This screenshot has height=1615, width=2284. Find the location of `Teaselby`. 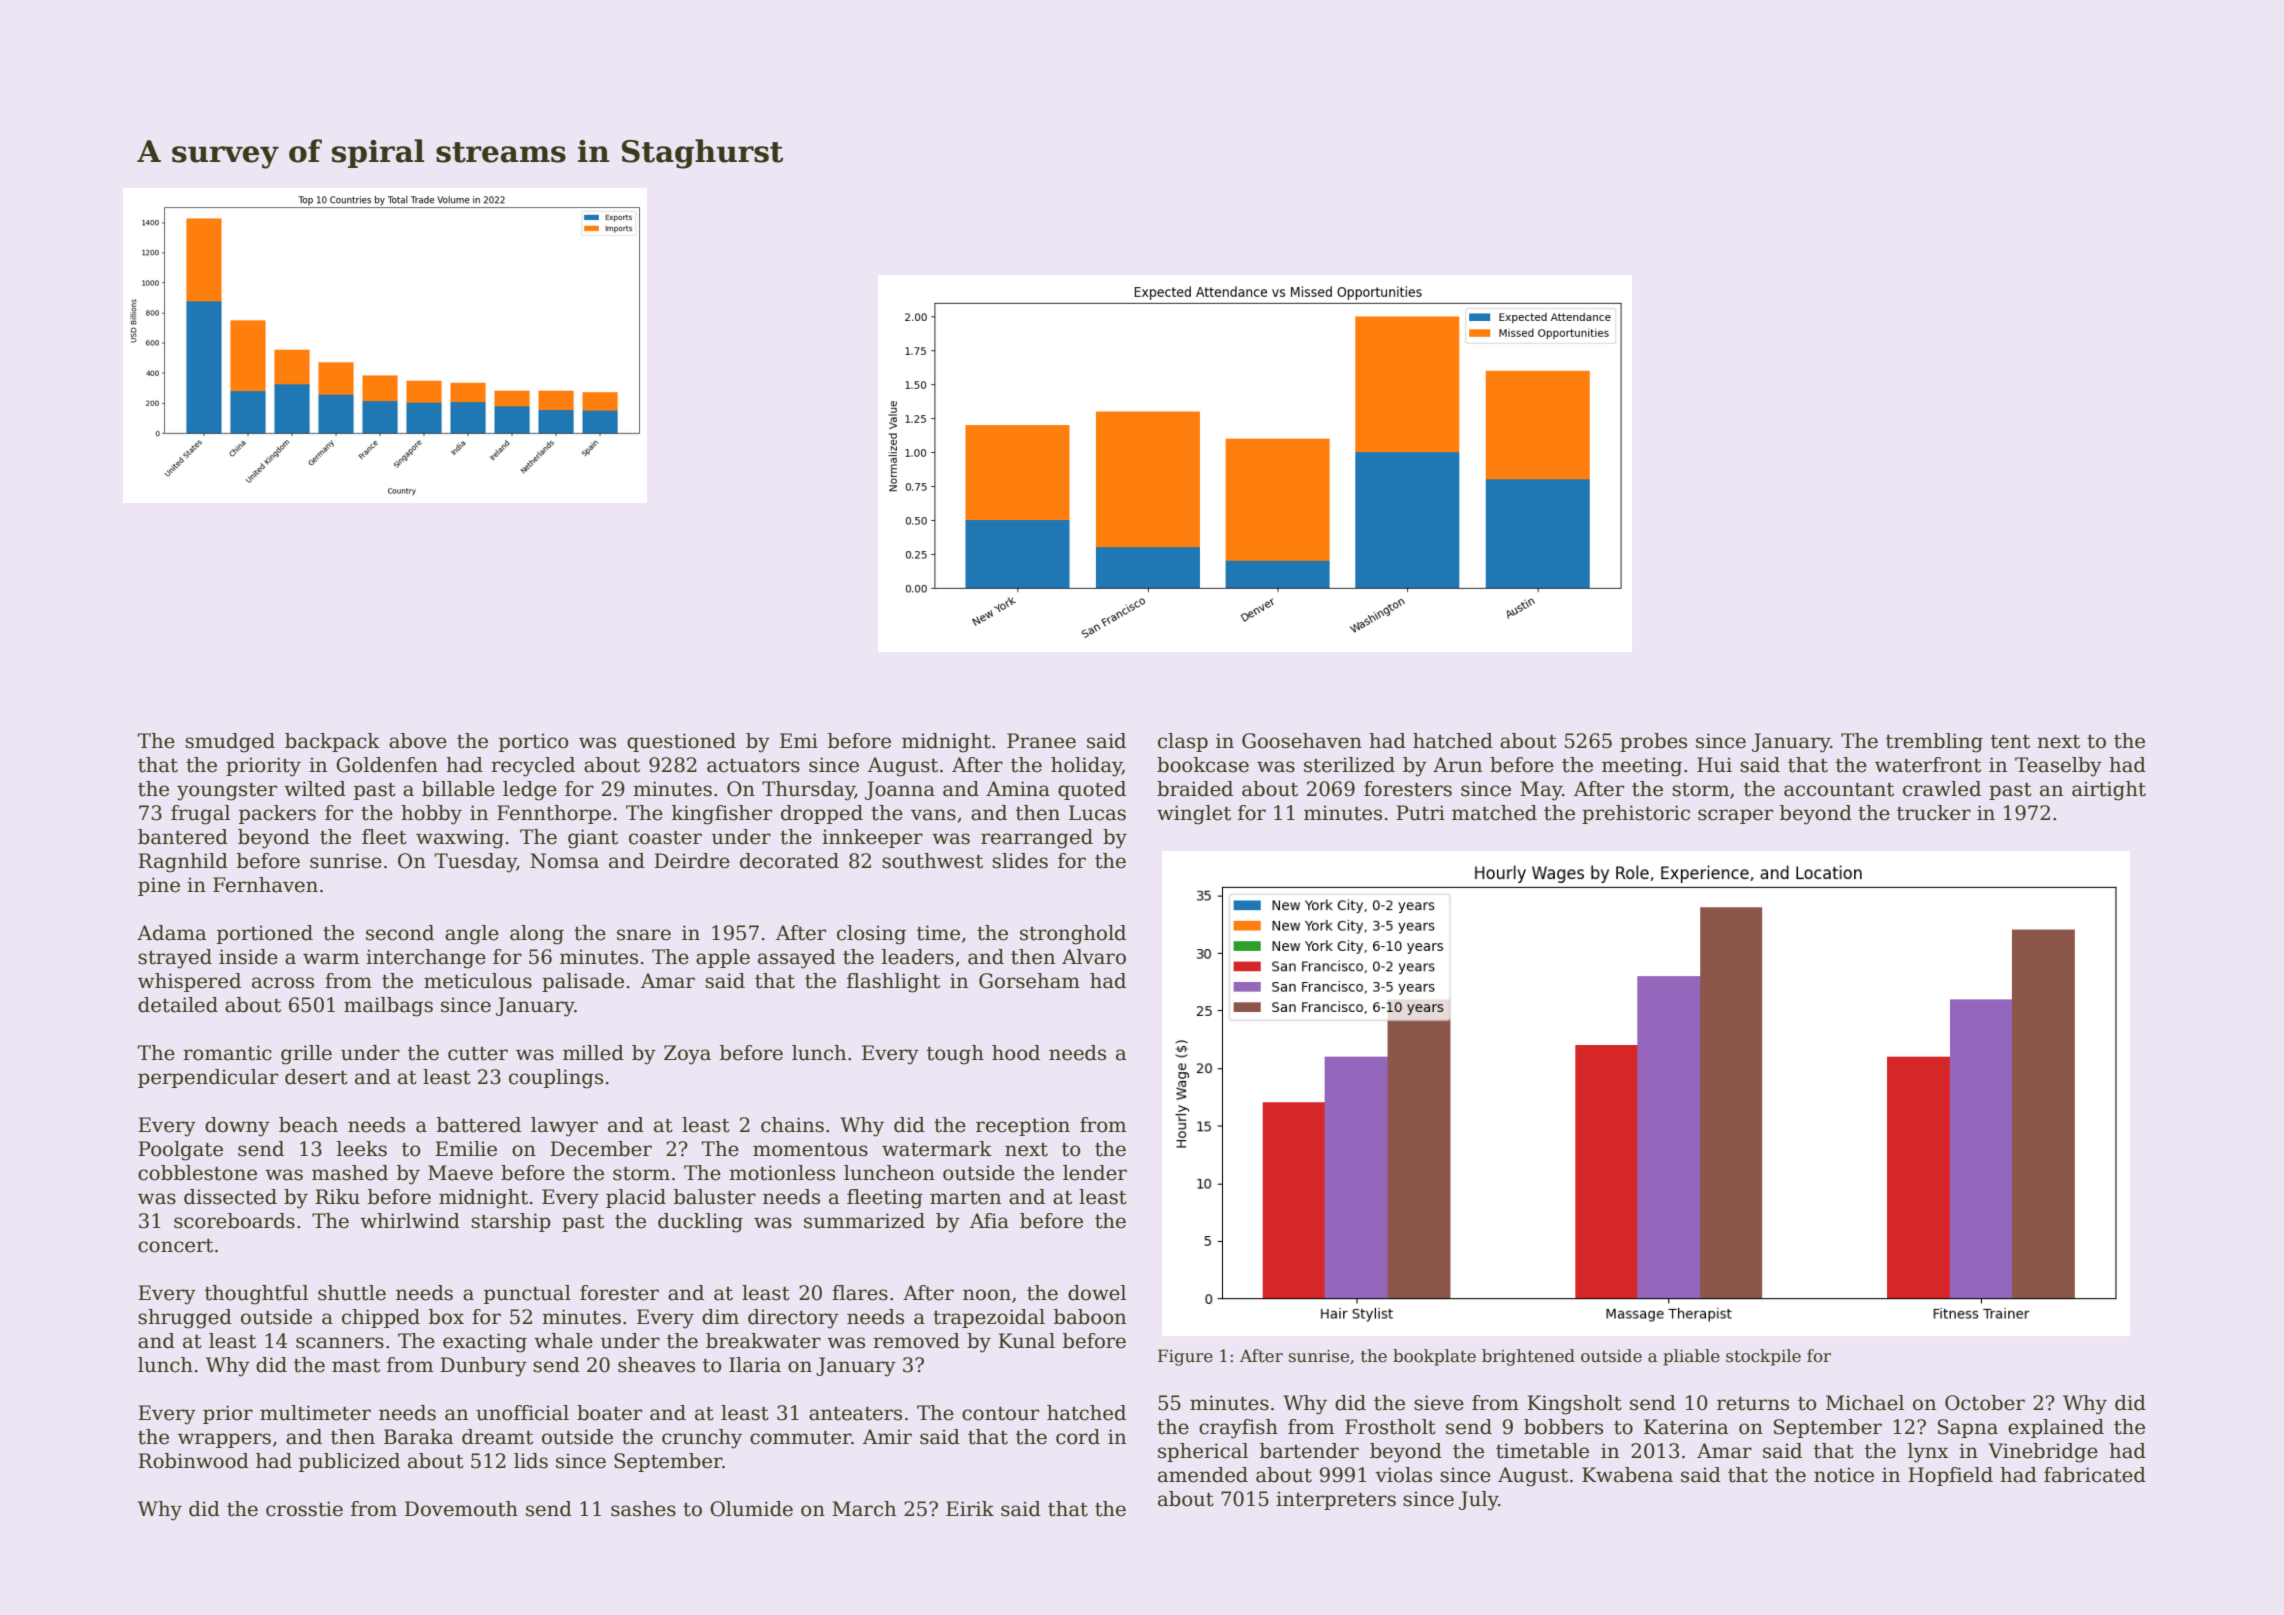

Teaselby is located at coordinates (2058, 767).
